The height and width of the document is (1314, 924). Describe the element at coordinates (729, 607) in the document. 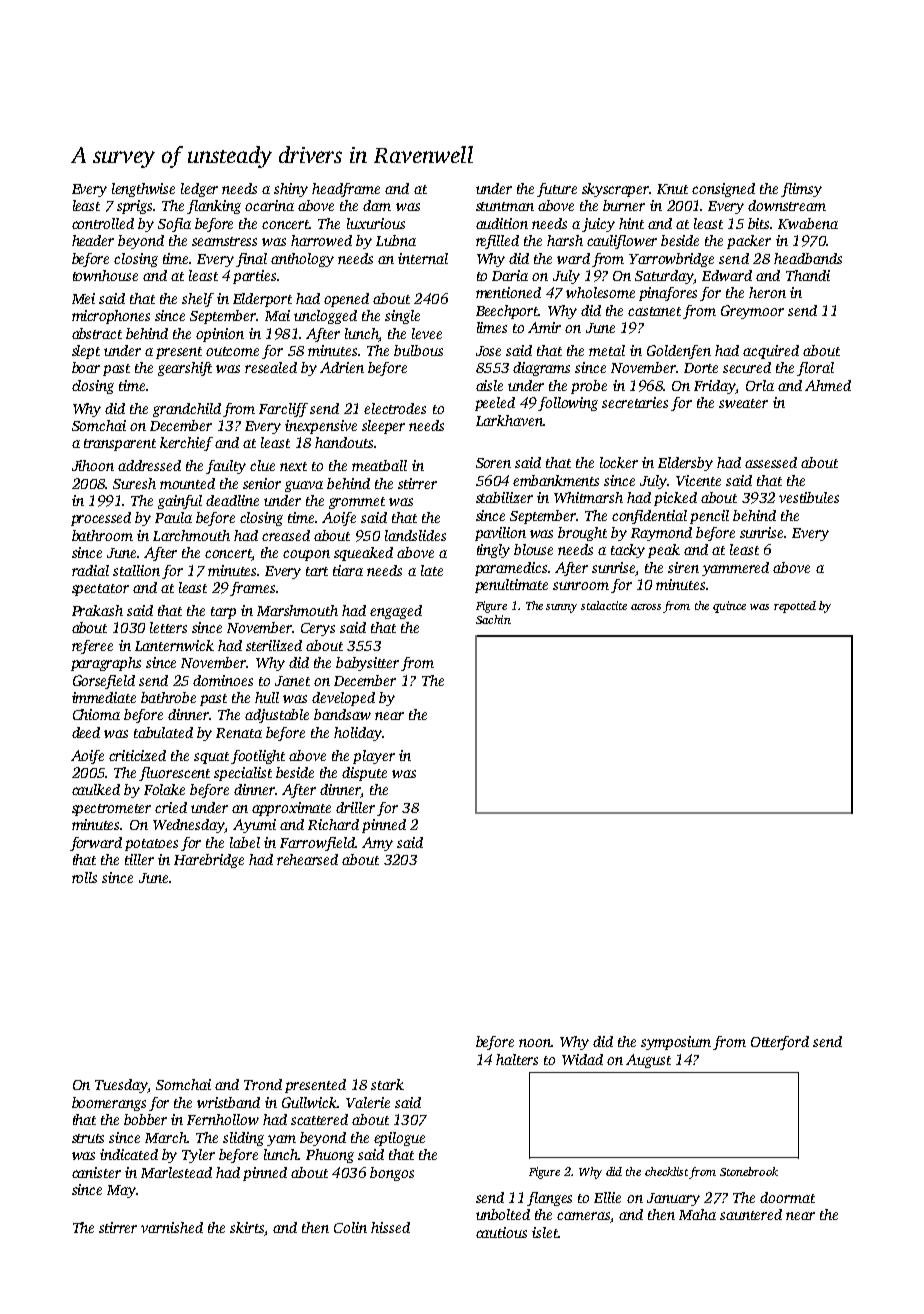

I see `quince` at that location.
